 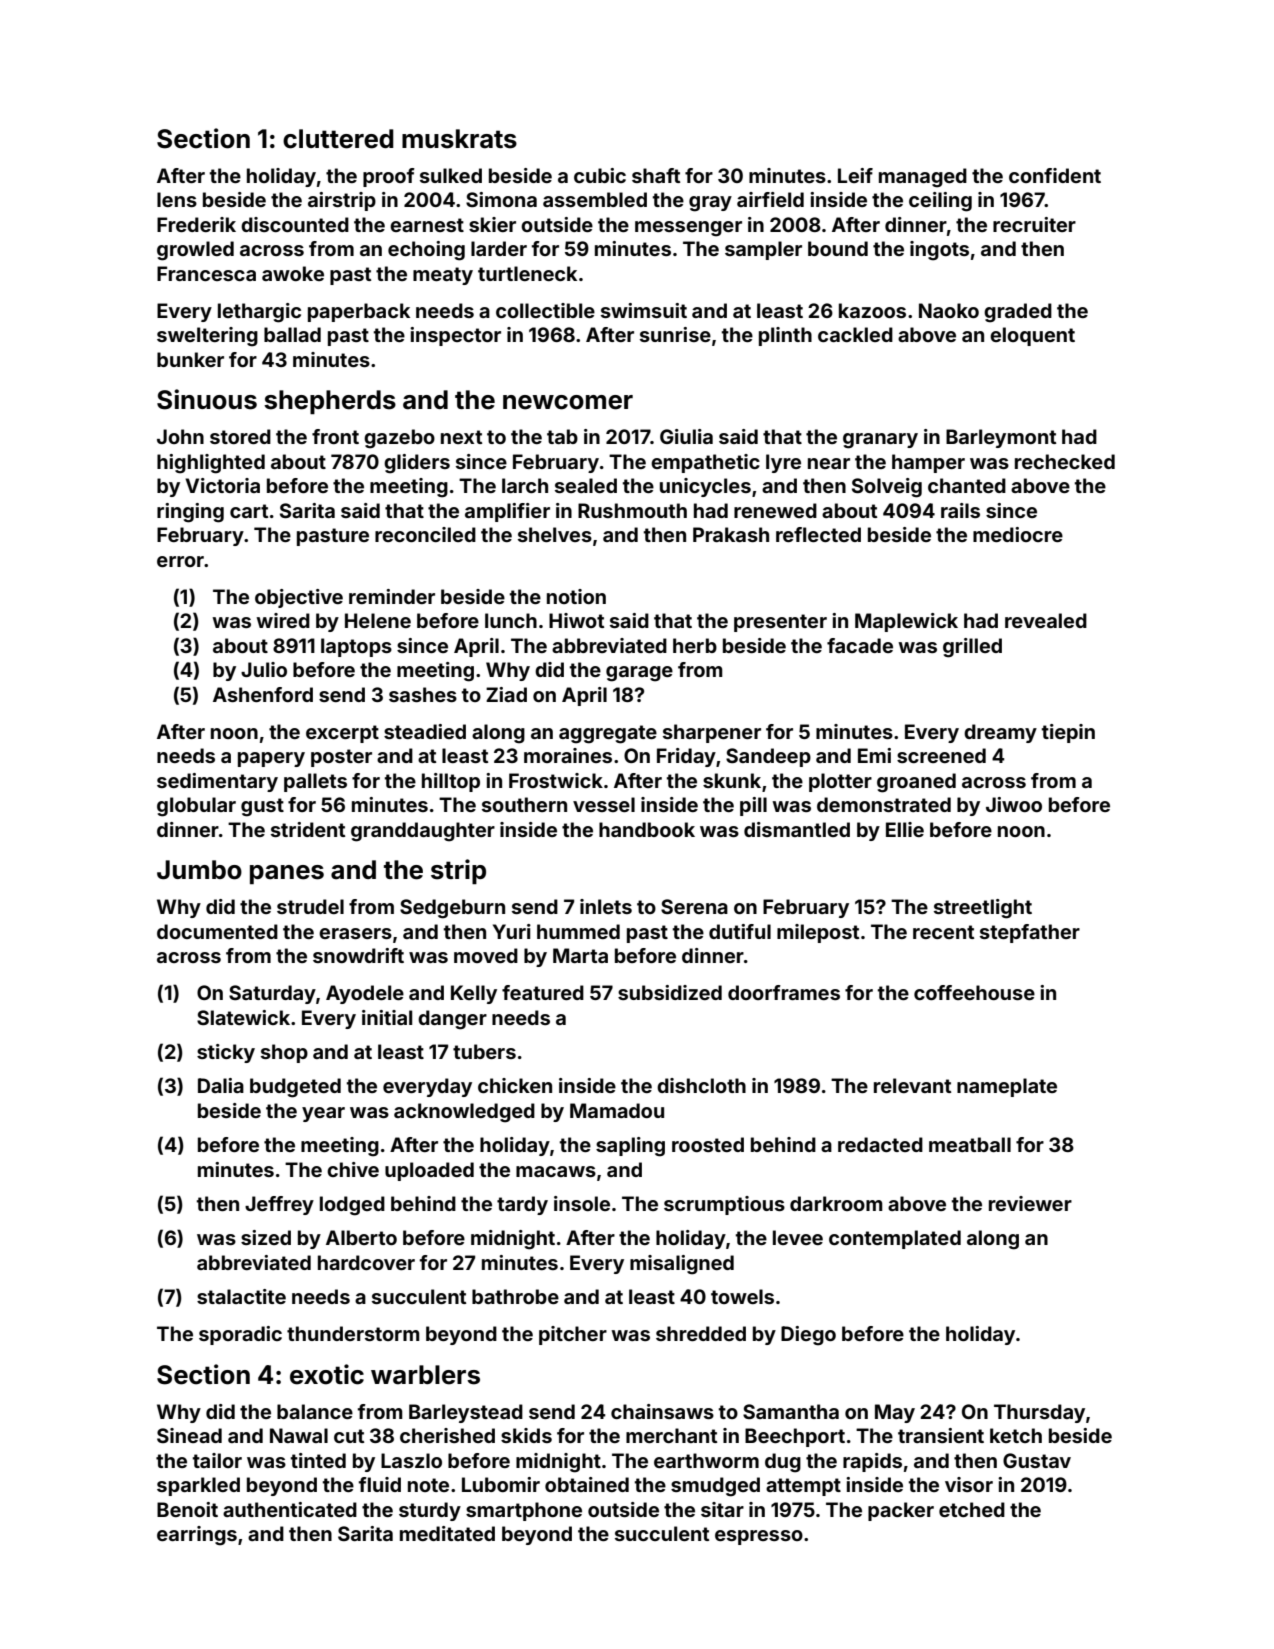 What do you see at coordinates (459, 139) in the screenshot?
I see `muskrats` at bounding box center [459, 139].
